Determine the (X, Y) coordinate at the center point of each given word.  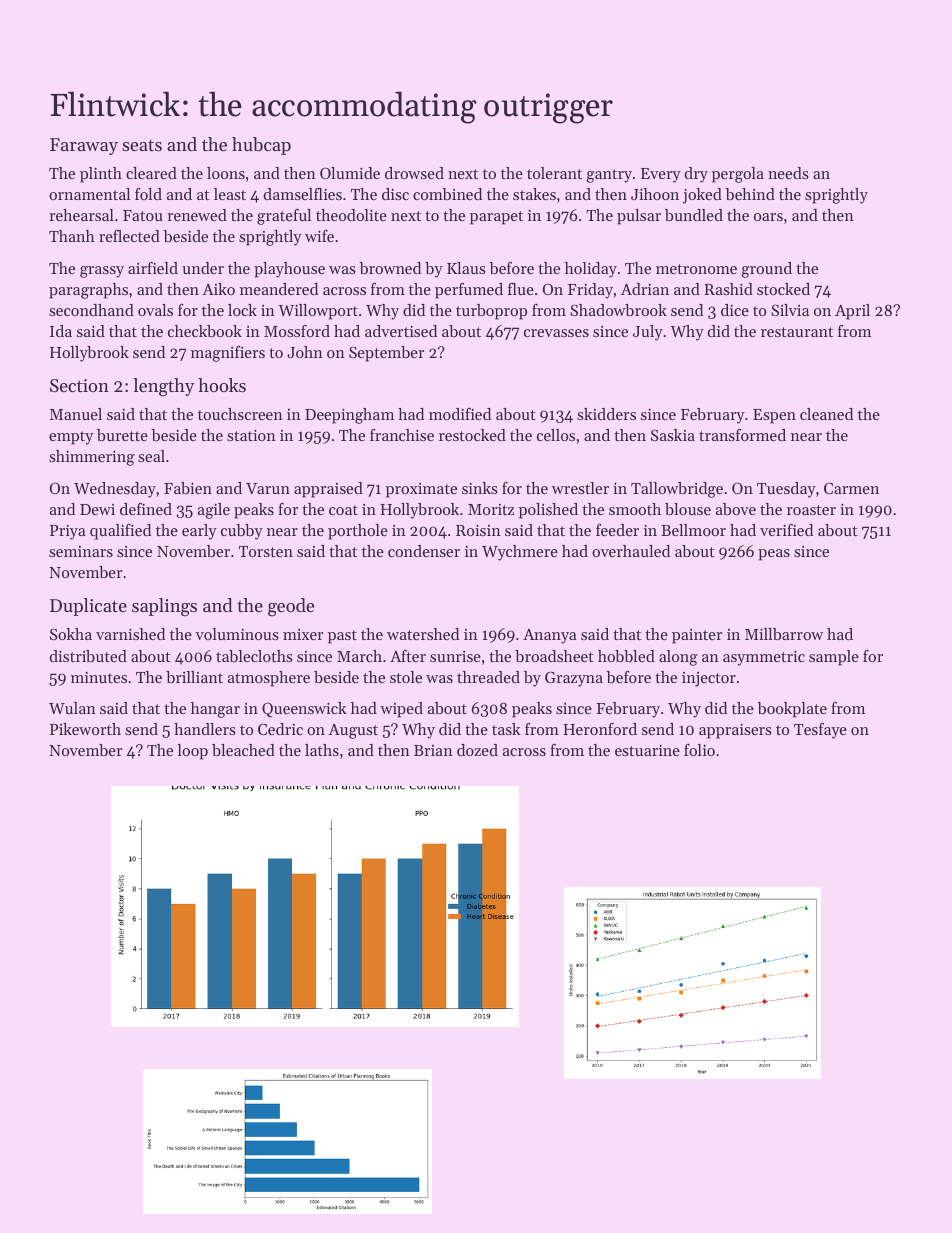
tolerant (554, 173)
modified (460, 414)
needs (788, 173)
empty (71, 438)
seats (142, 145)
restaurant (797, 332)
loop (192, 752)
